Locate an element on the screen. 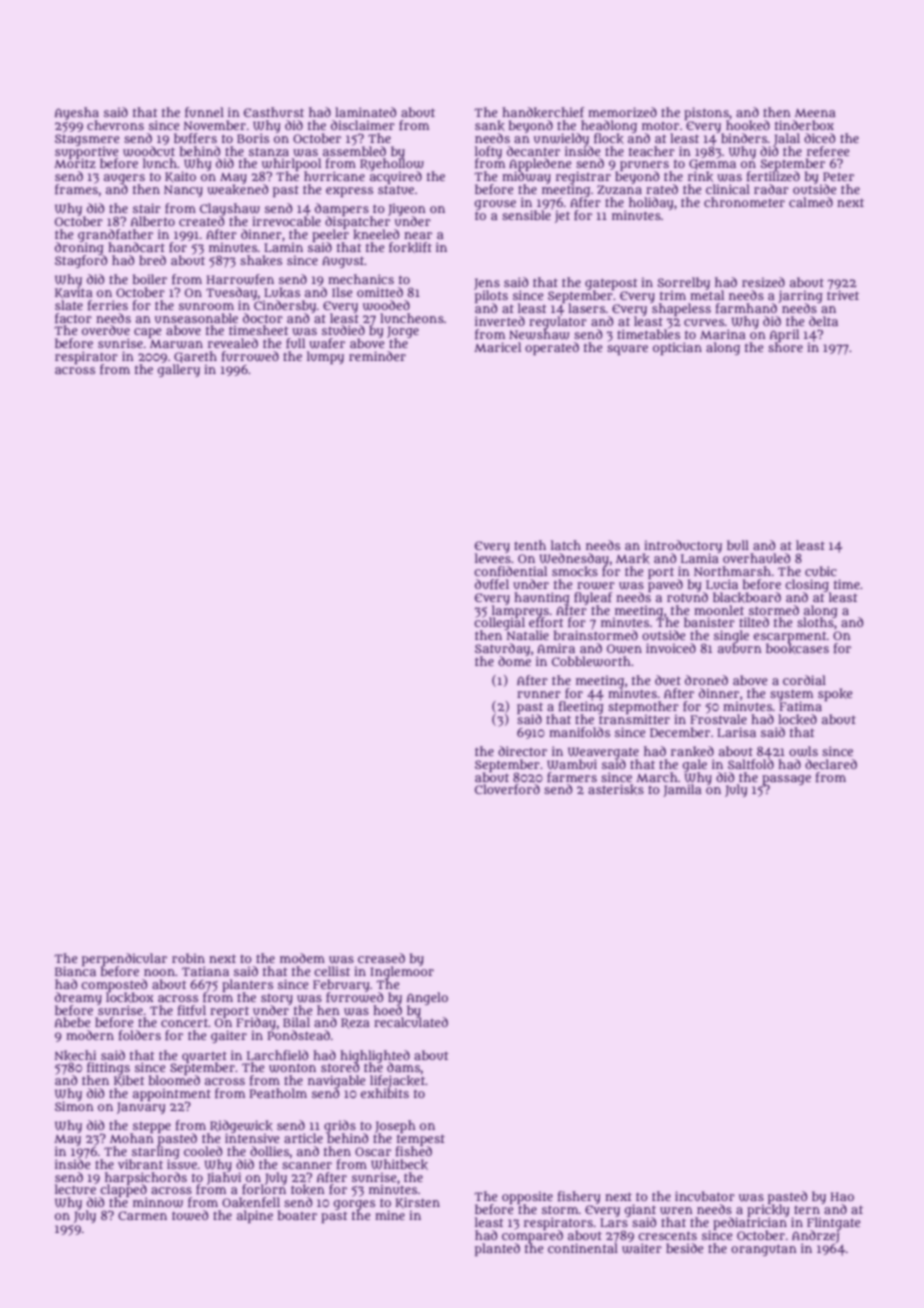 The image size is (924, 1308). Andrzej is located at coordinates (816, 1236).
